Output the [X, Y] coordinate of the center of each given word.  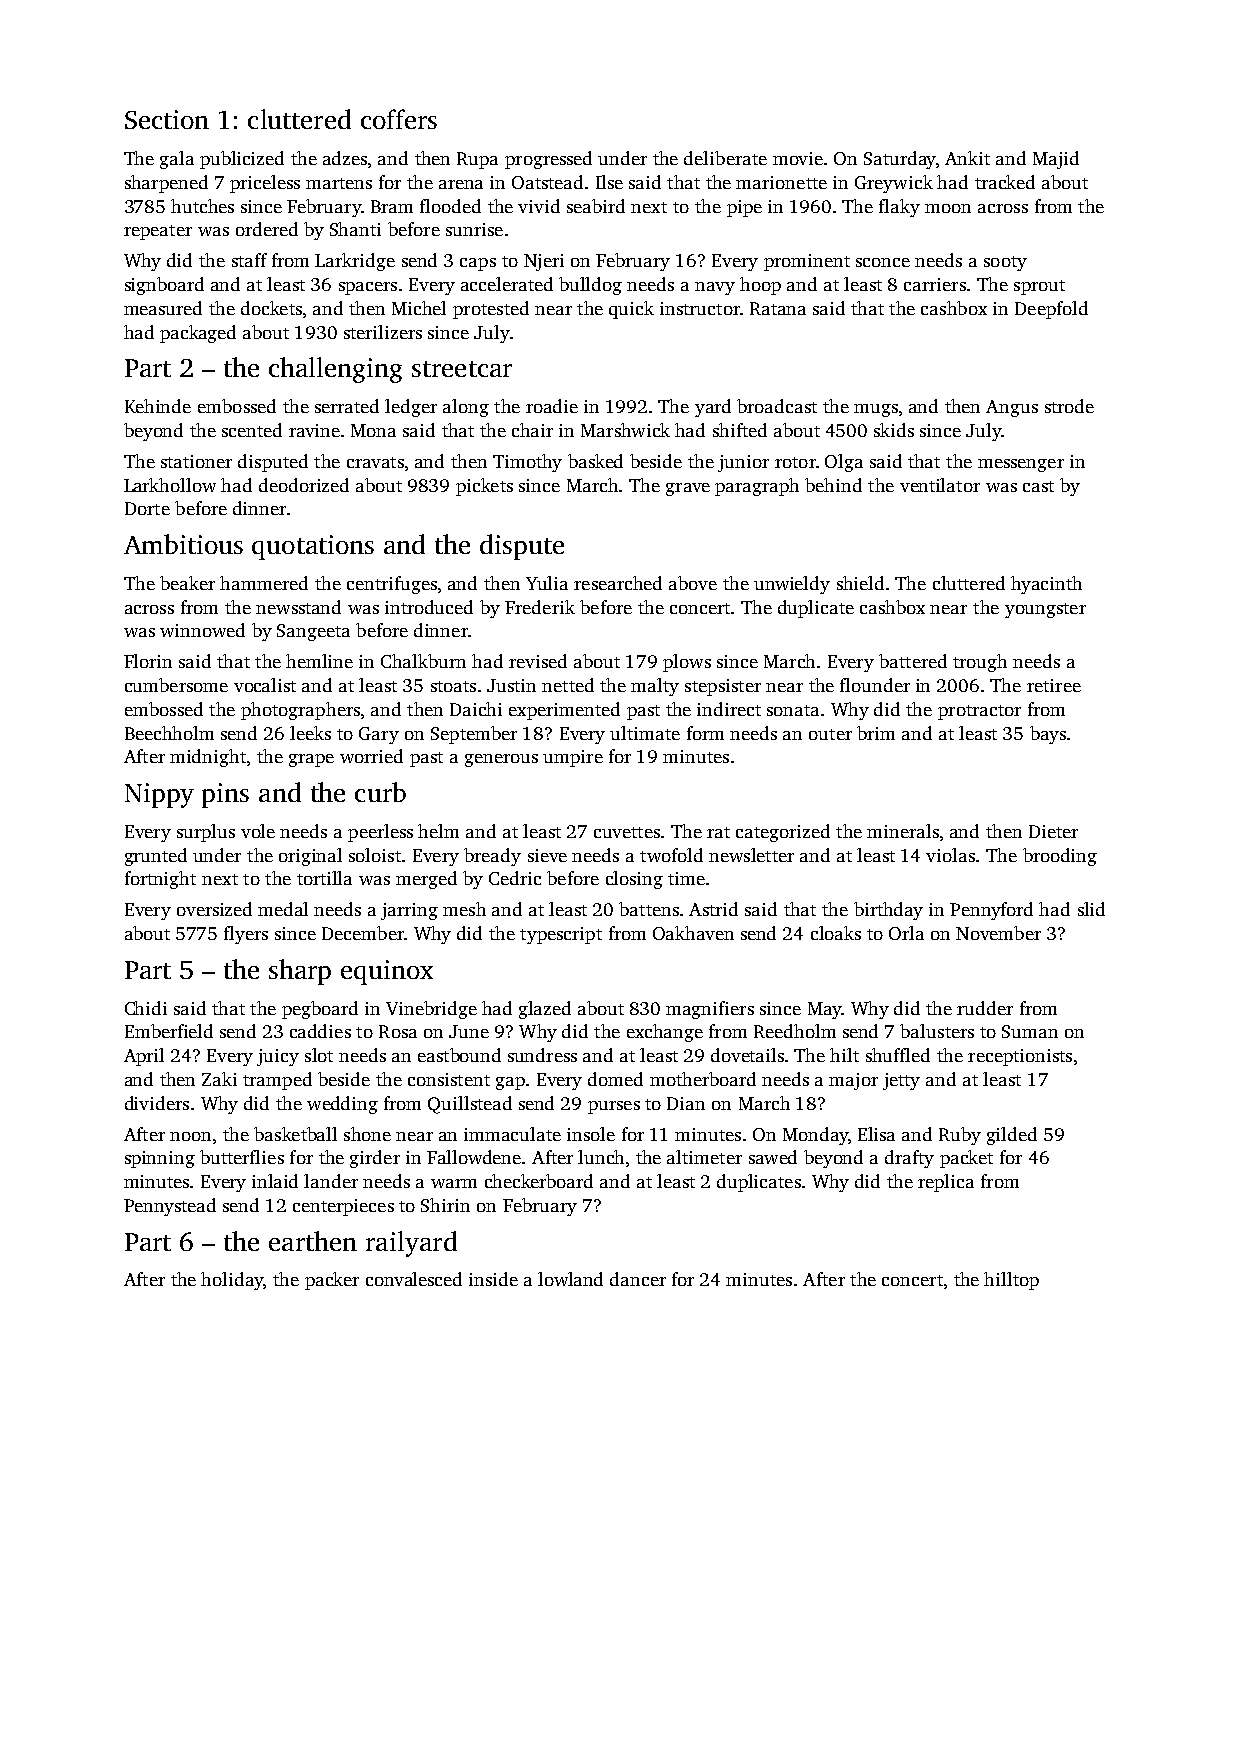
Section [167, 119]
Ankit [967, 158]
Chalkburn [423, 661]
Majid [1056, 160]
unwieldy [792, 585]
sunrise [474, 229]
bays [1048, 735]
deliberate [725, 158]
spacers [368, 288]
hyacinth [1046, 585]
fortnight [160, 880]
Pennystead [170, 1207]
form [705, 733]
